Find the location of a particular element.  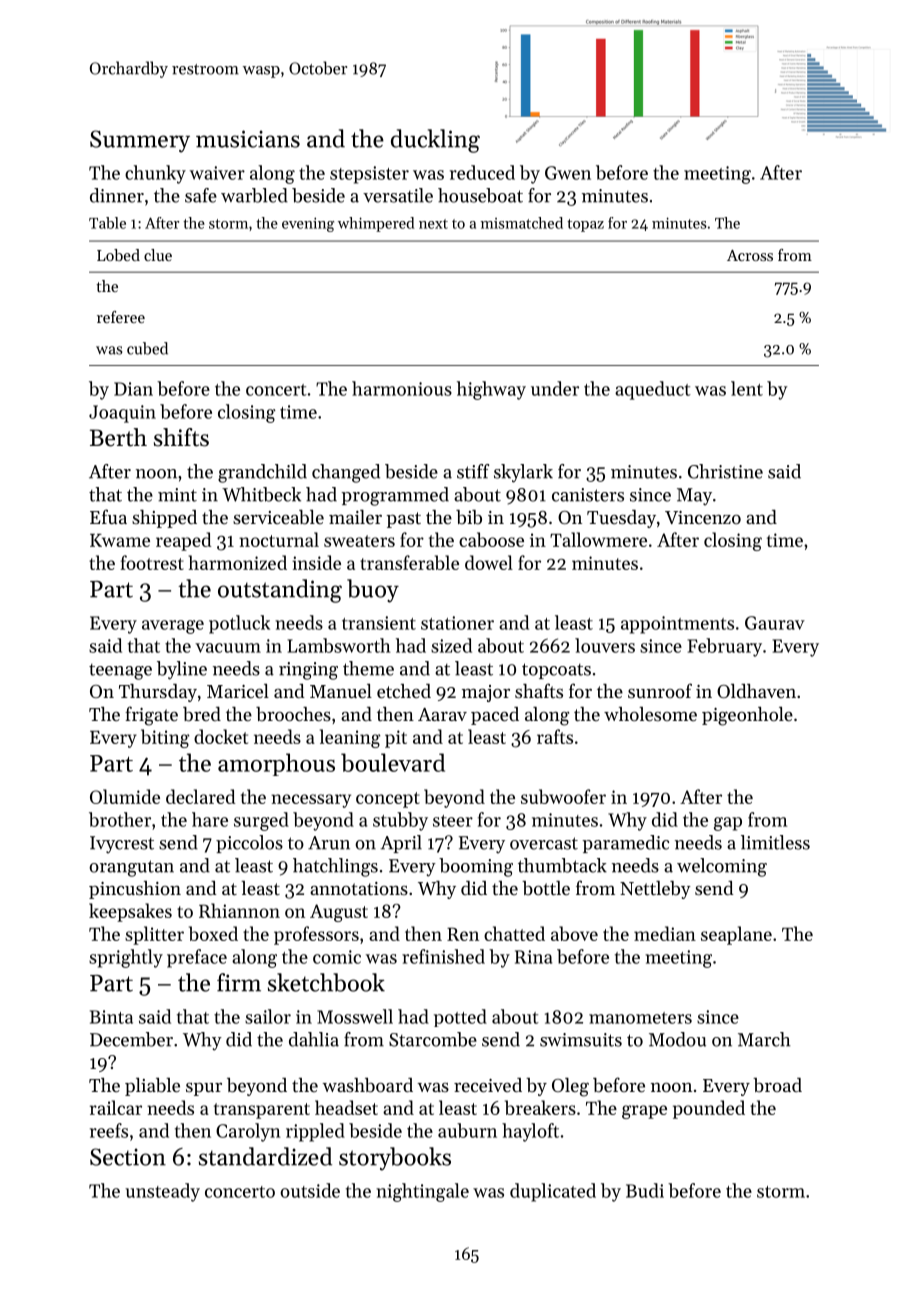

steer is located at coordinates (453, 821).
